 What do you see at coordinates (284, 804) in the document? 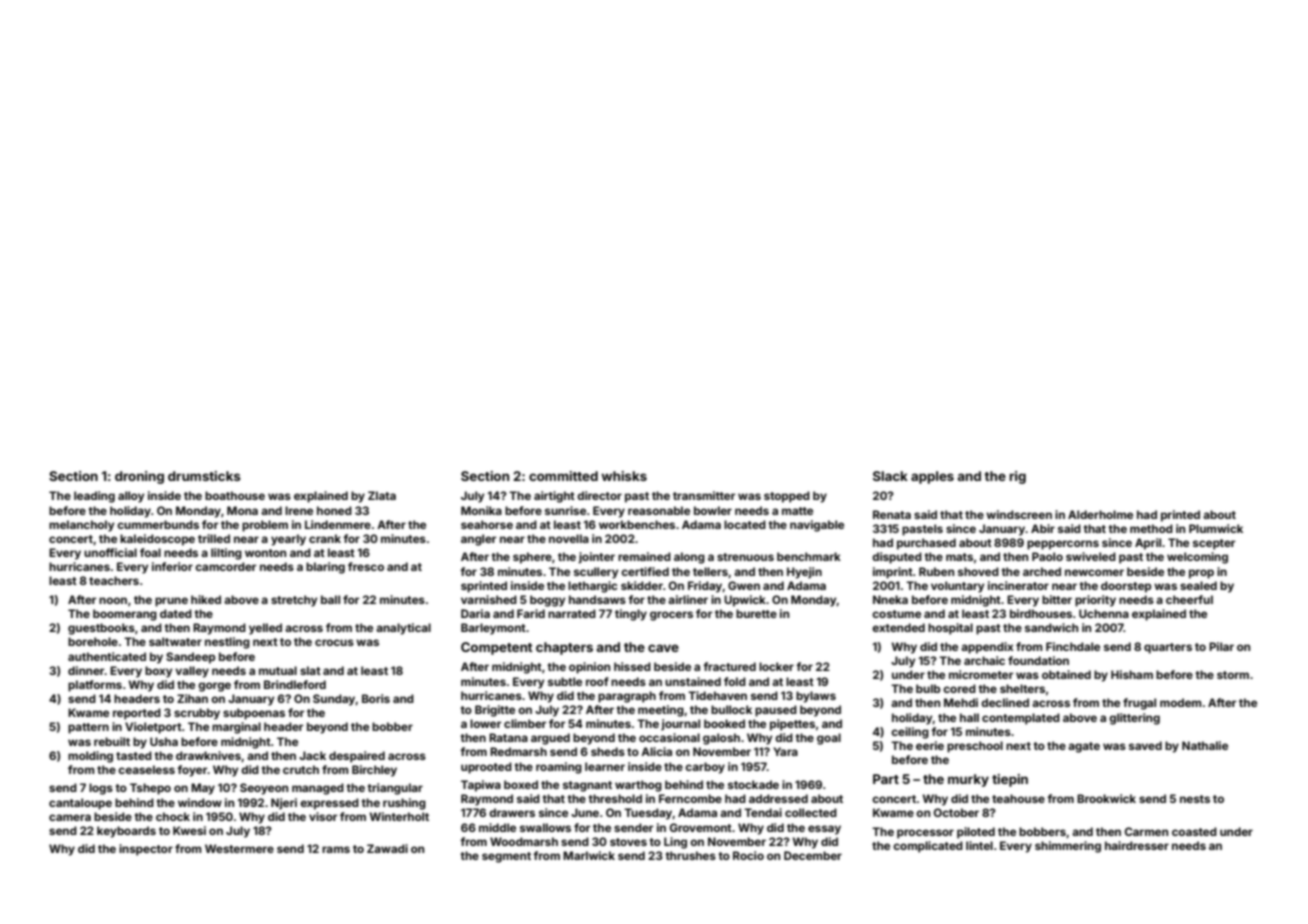
I see `Njeri` at bounding box center [284, 804].
